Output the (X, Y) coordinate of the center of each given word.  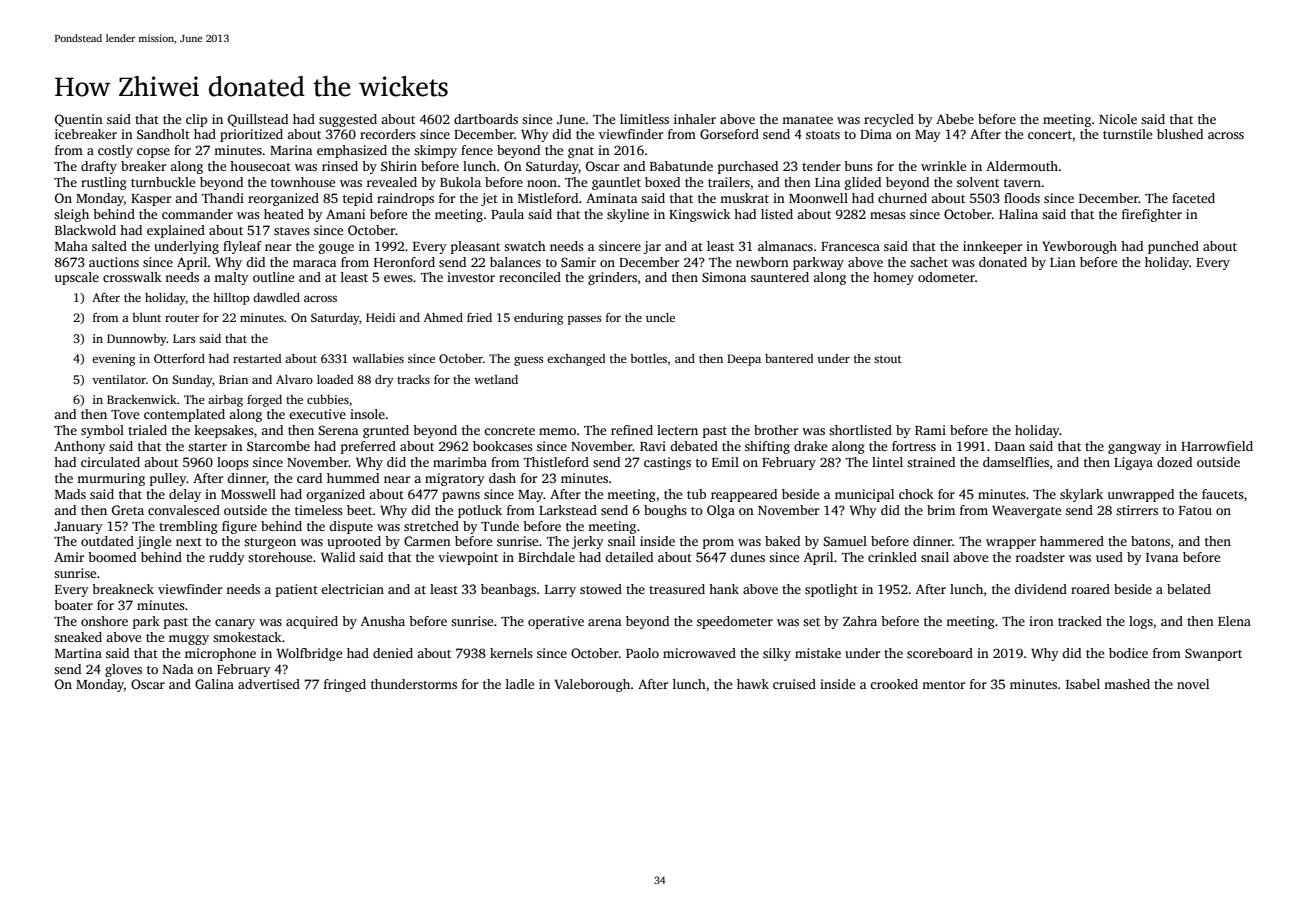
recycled (889, 120)
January (78, 528)
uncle (660, 317)
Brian (233, 379)
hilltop (231, 299)
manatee (807, 120)
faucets (1223, 494)
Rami (930, 430)
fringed (345, 685)
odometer (946, 277)
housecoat (260, 166)
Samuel (845, 541)
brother (776, 430)
